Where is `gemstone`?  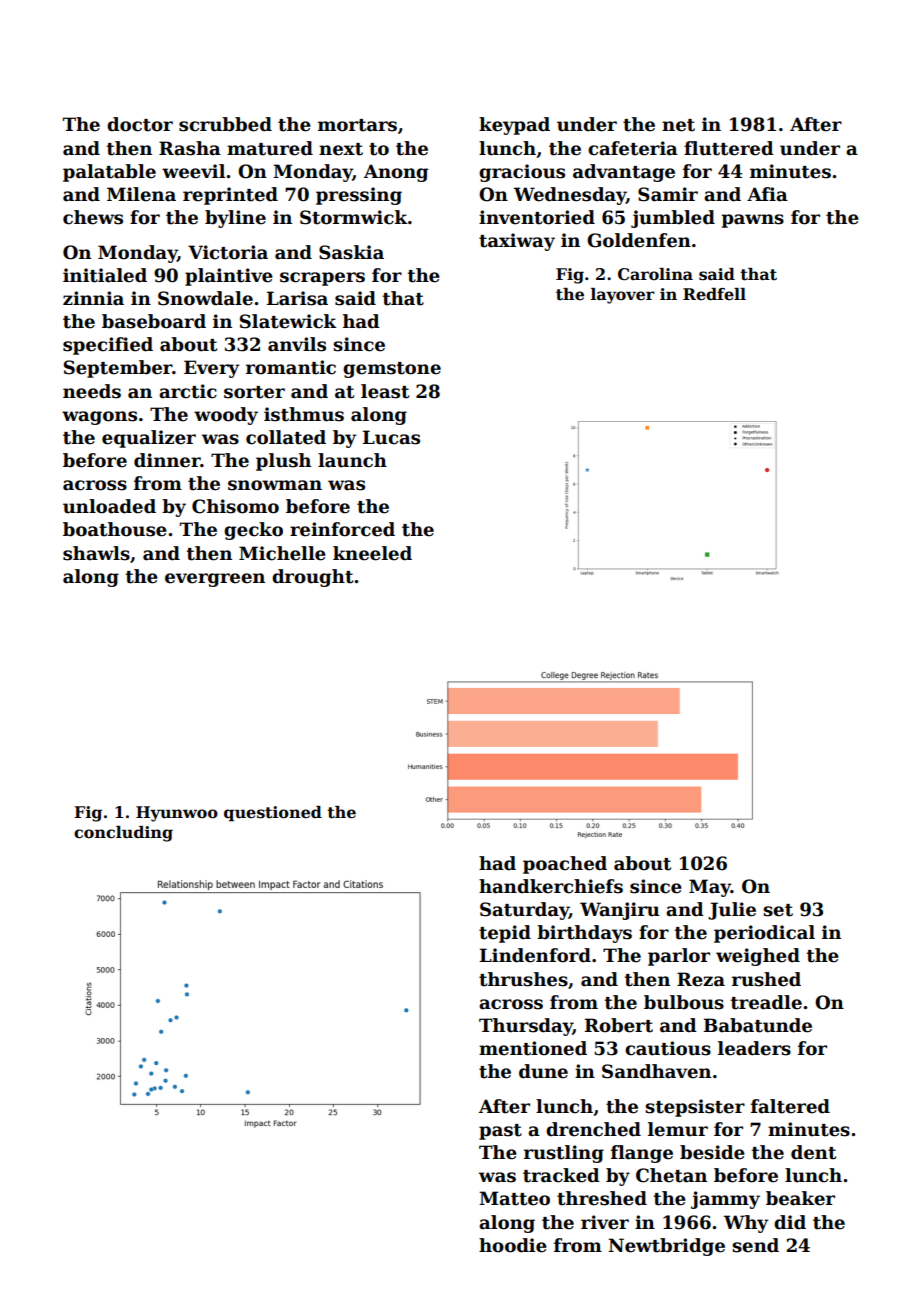
gemstone is located at coordinates (392, 370).
